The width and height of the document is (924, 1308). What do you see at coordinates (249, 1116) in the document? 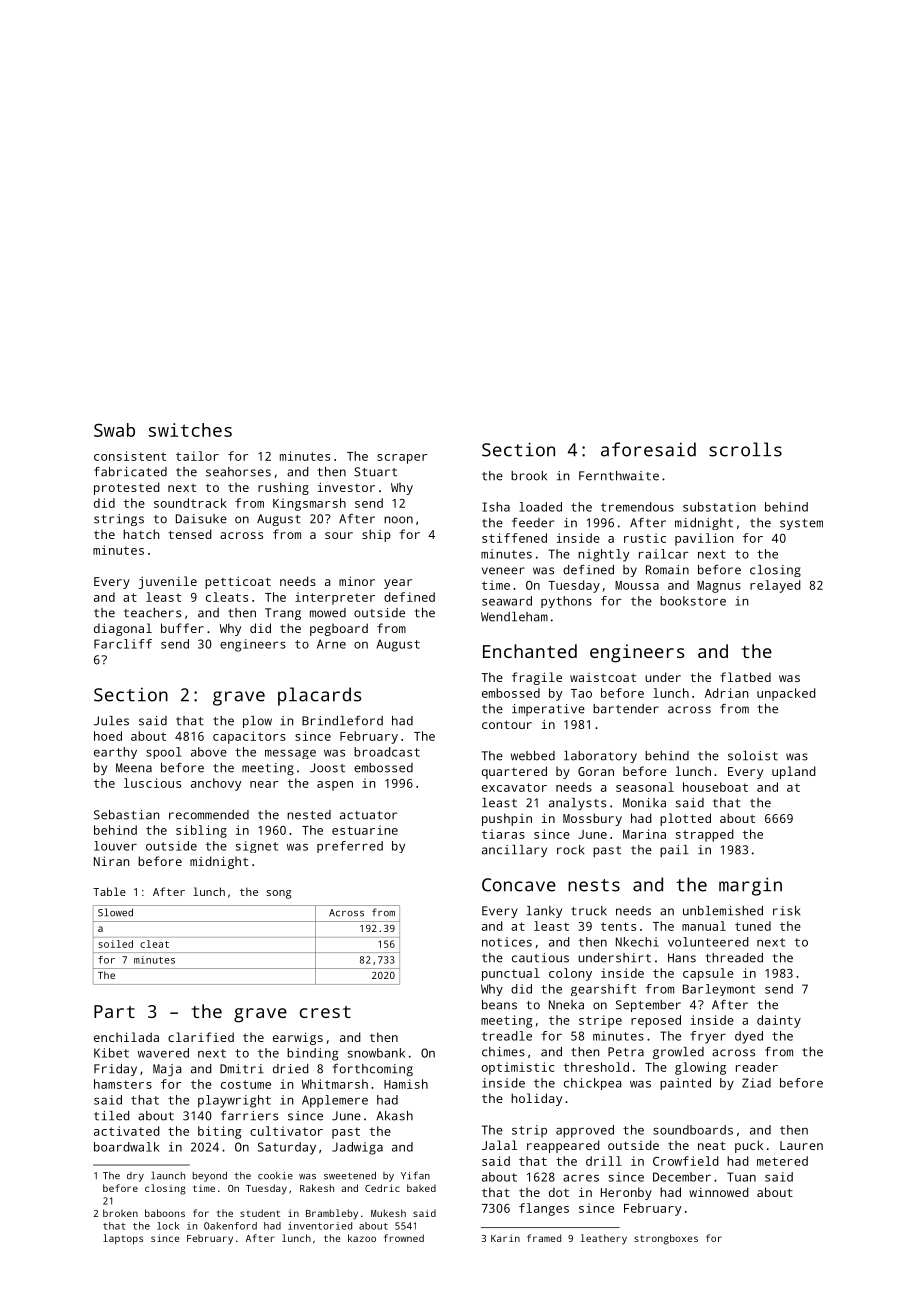
I see `farriers` at bounding box center [249, 1116].
